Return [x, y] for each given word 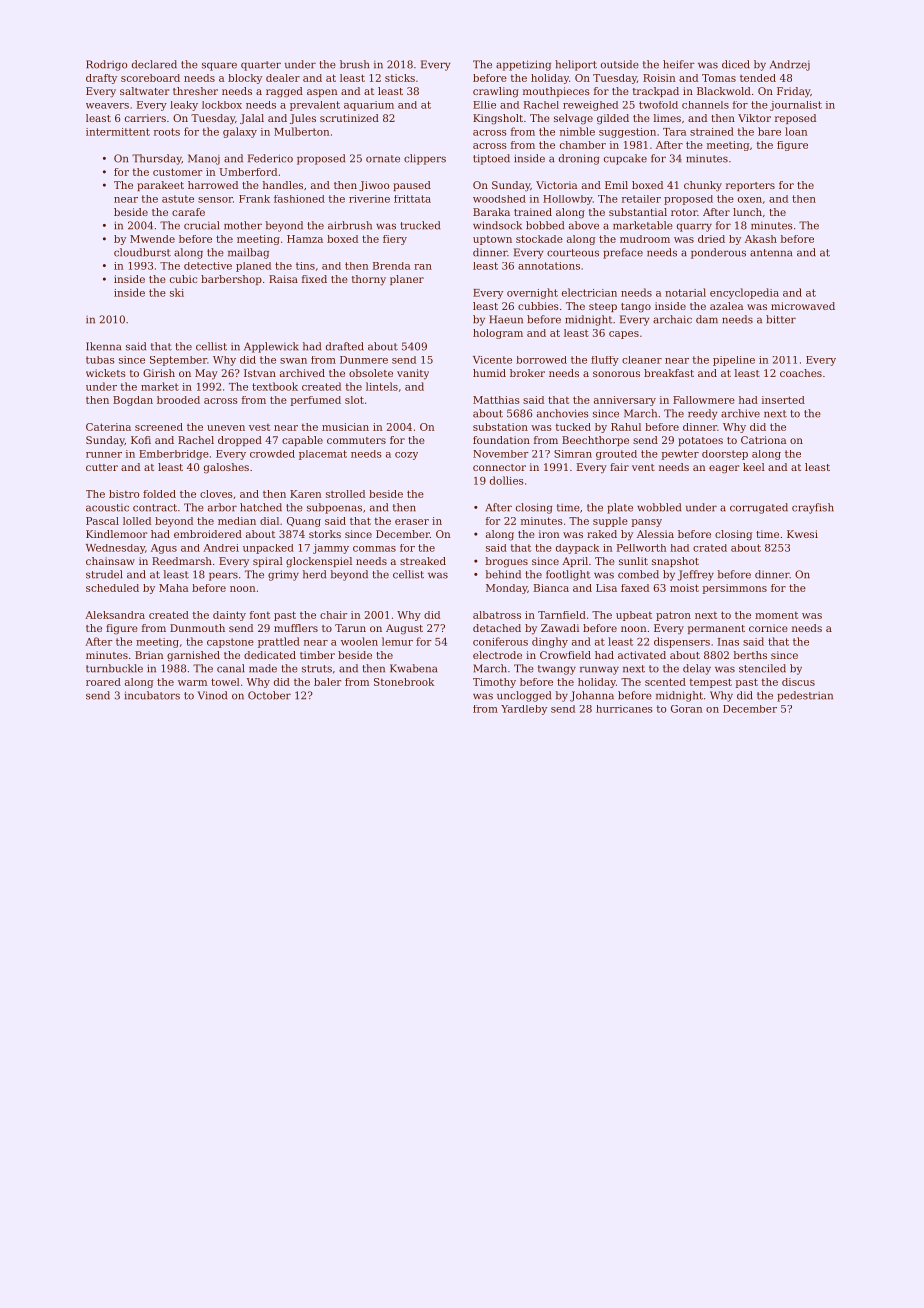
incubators [152, 695]
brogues [507, 562]
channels [705, 105]
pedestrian [805, 696]
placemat [323, 455]
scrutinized [349, 118]
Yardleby [524, 710]
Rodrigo [106, 65]
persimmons [735, 589]
